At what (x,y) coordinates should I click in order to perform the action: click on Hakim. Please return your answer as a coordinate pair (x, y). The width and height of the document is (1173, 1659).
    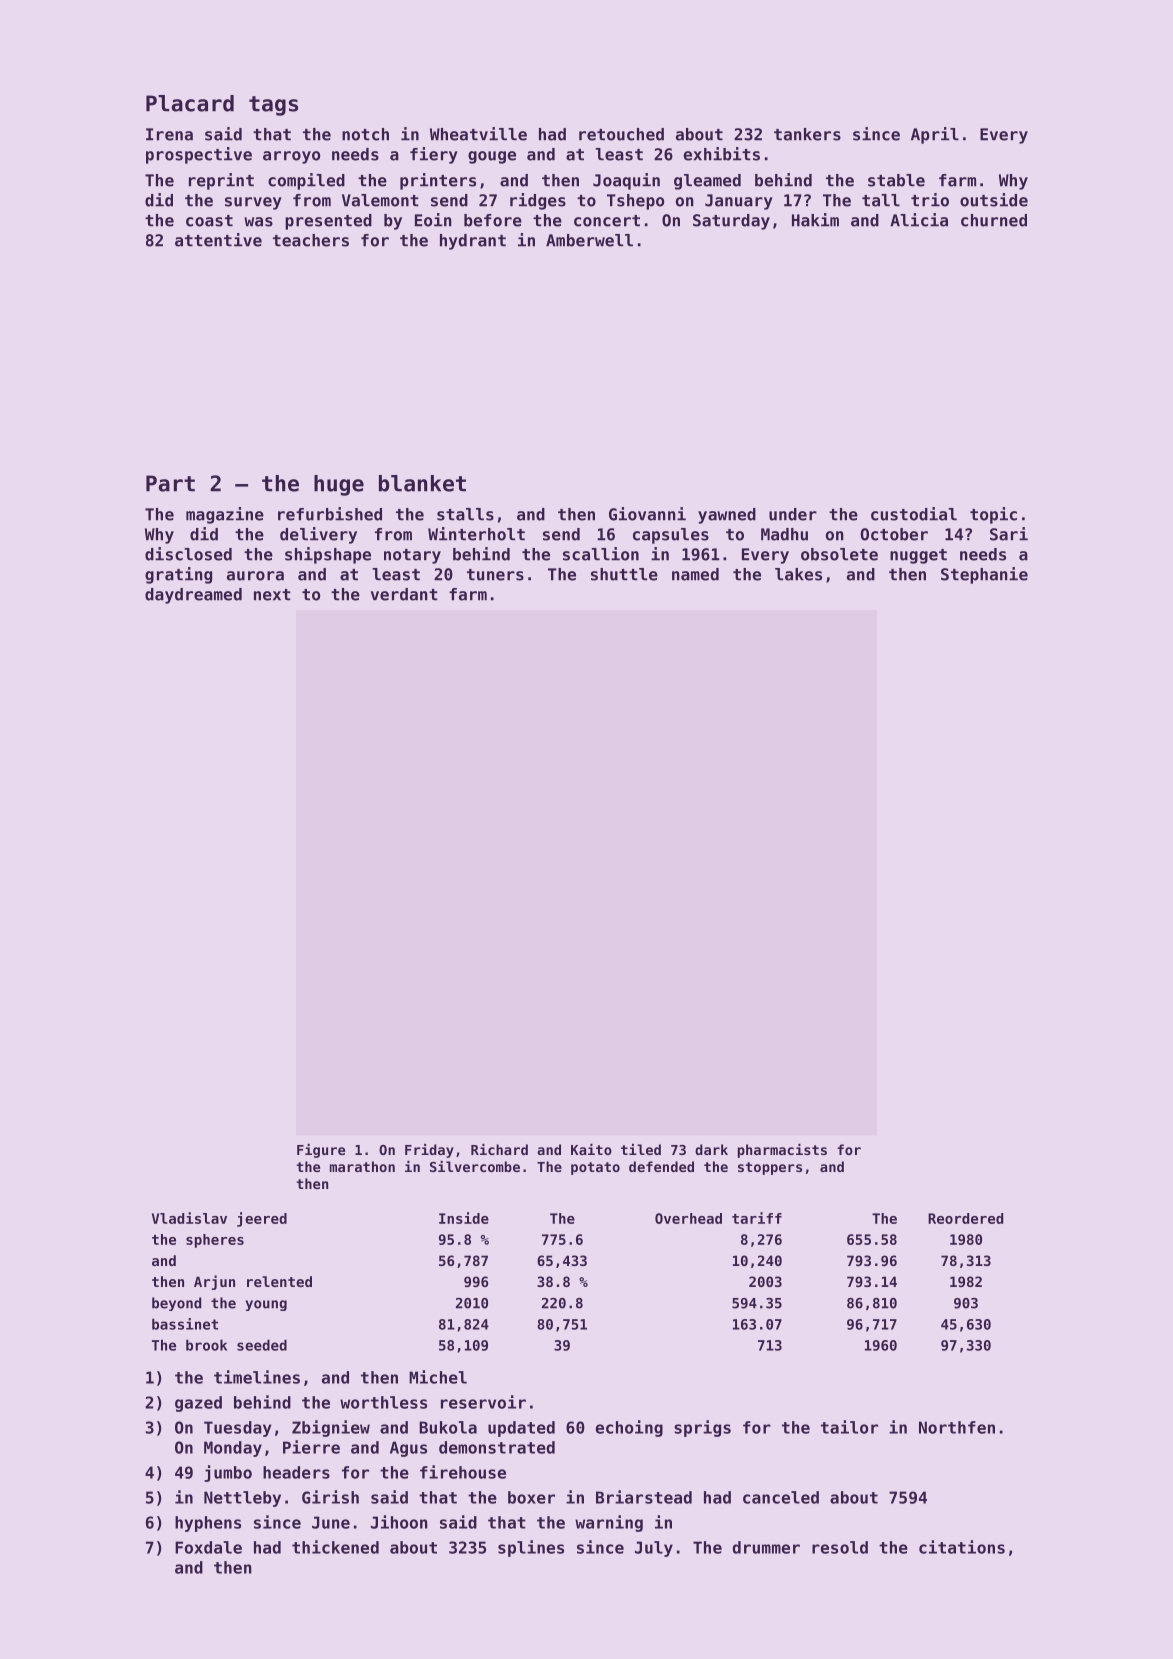
    Looking at the image, I should click on (815, 220).
